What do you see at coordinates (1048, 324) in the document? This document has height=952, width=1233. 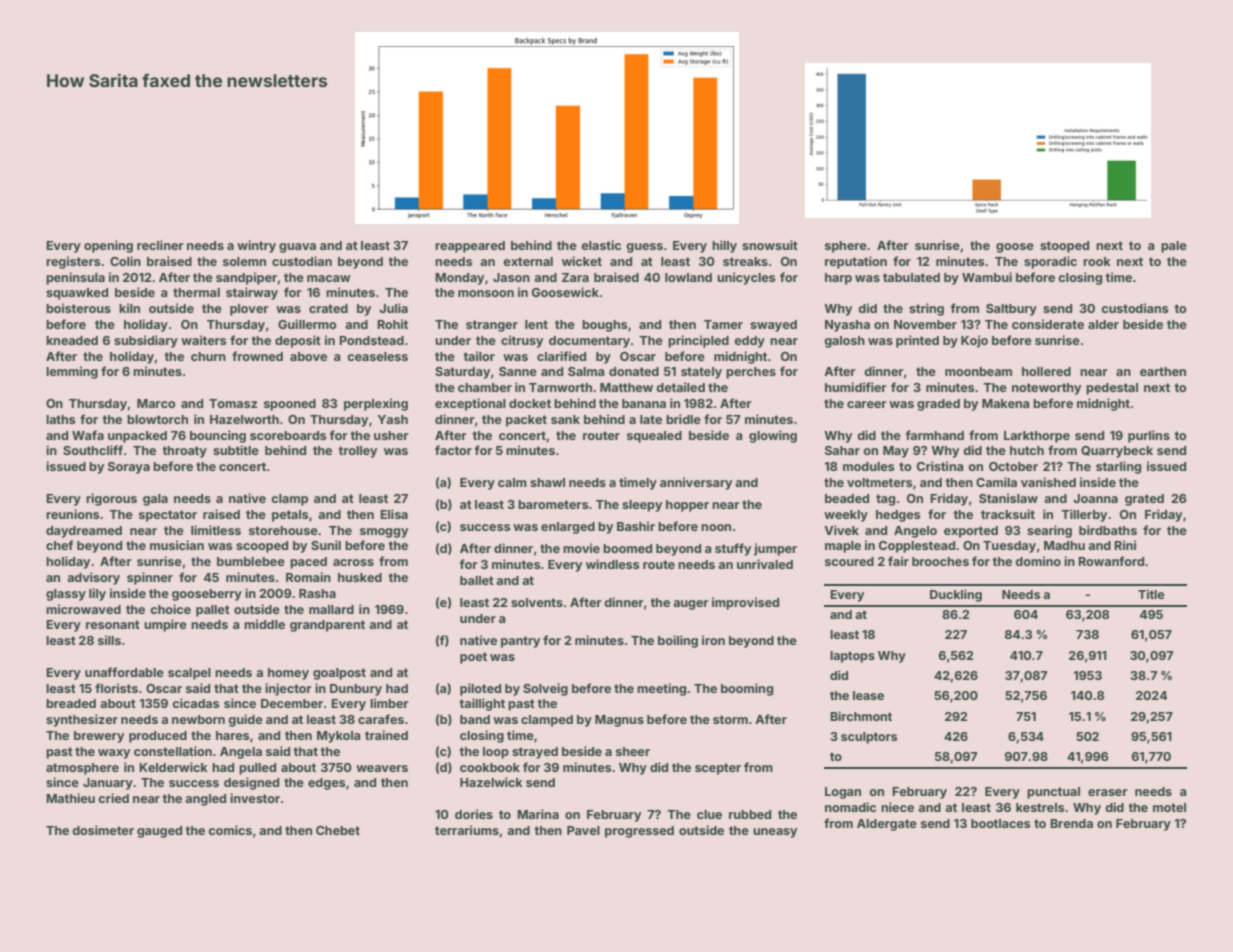 I see `considerate` at bounding box center [1048, 324].
